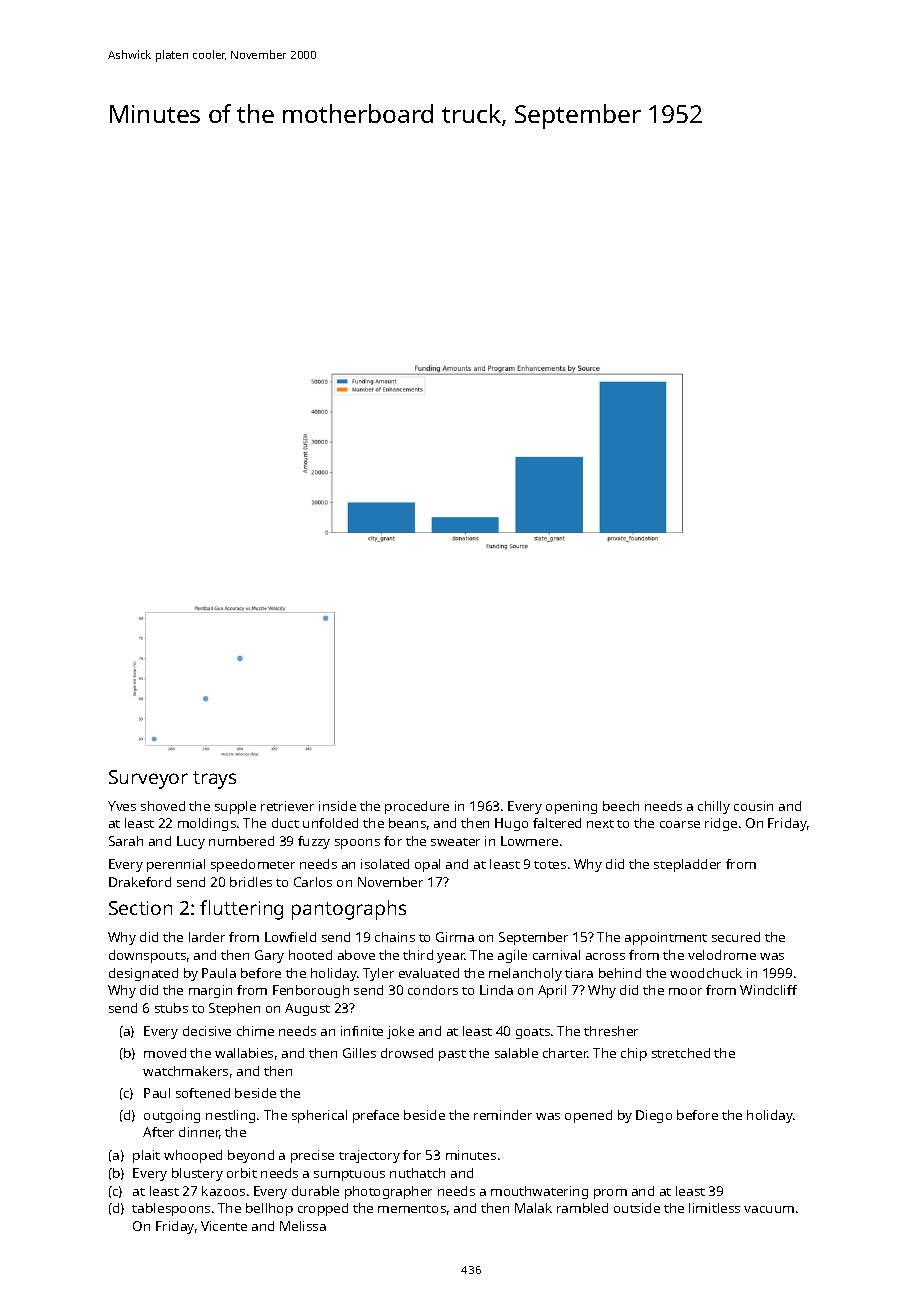 Image resolution: width=924 pixels, height=1308 pixels. I want to click on speedometer, so click(253, 865).
